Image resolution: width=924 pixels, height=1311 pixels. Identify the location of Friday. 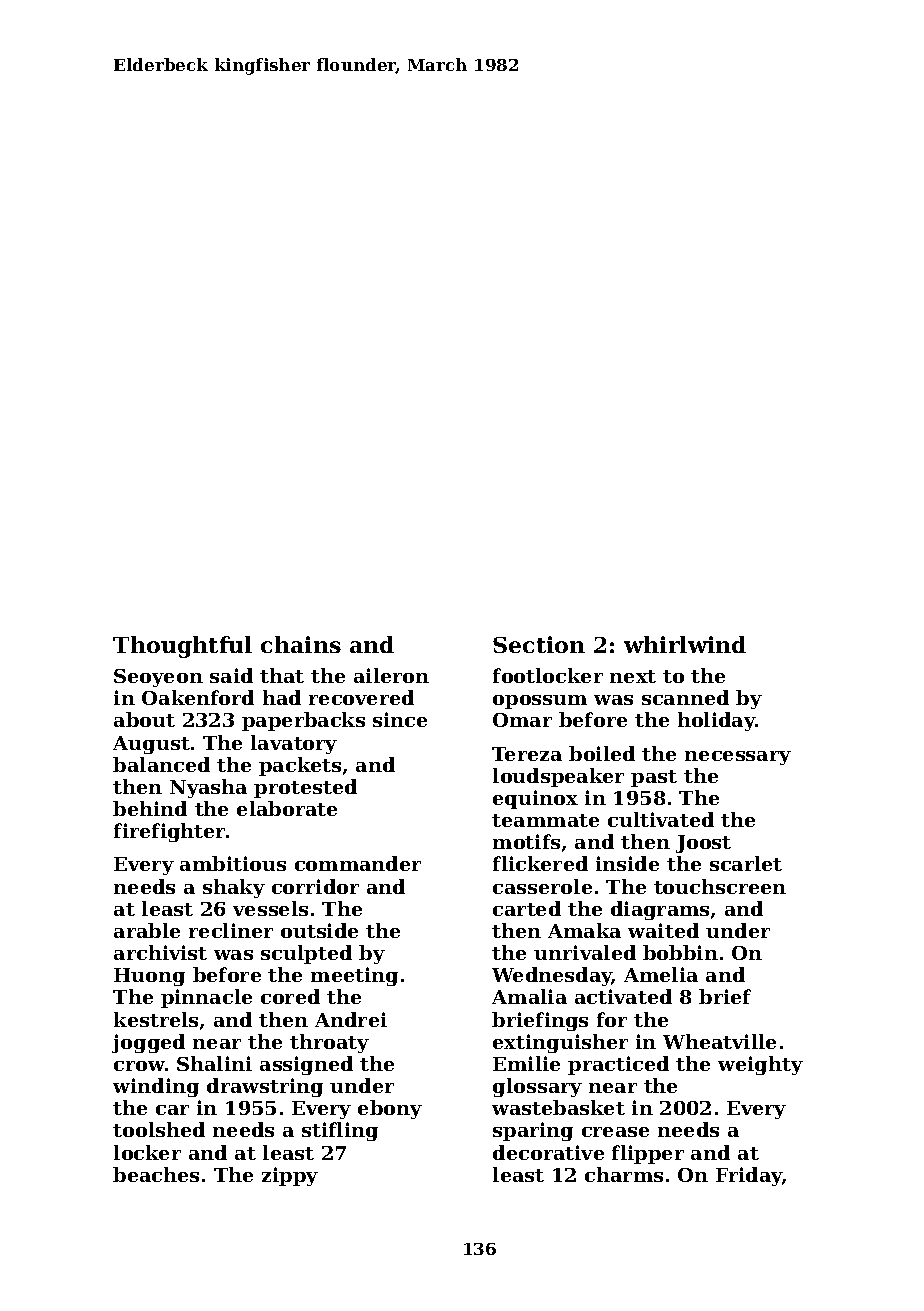
(749, 1176).
